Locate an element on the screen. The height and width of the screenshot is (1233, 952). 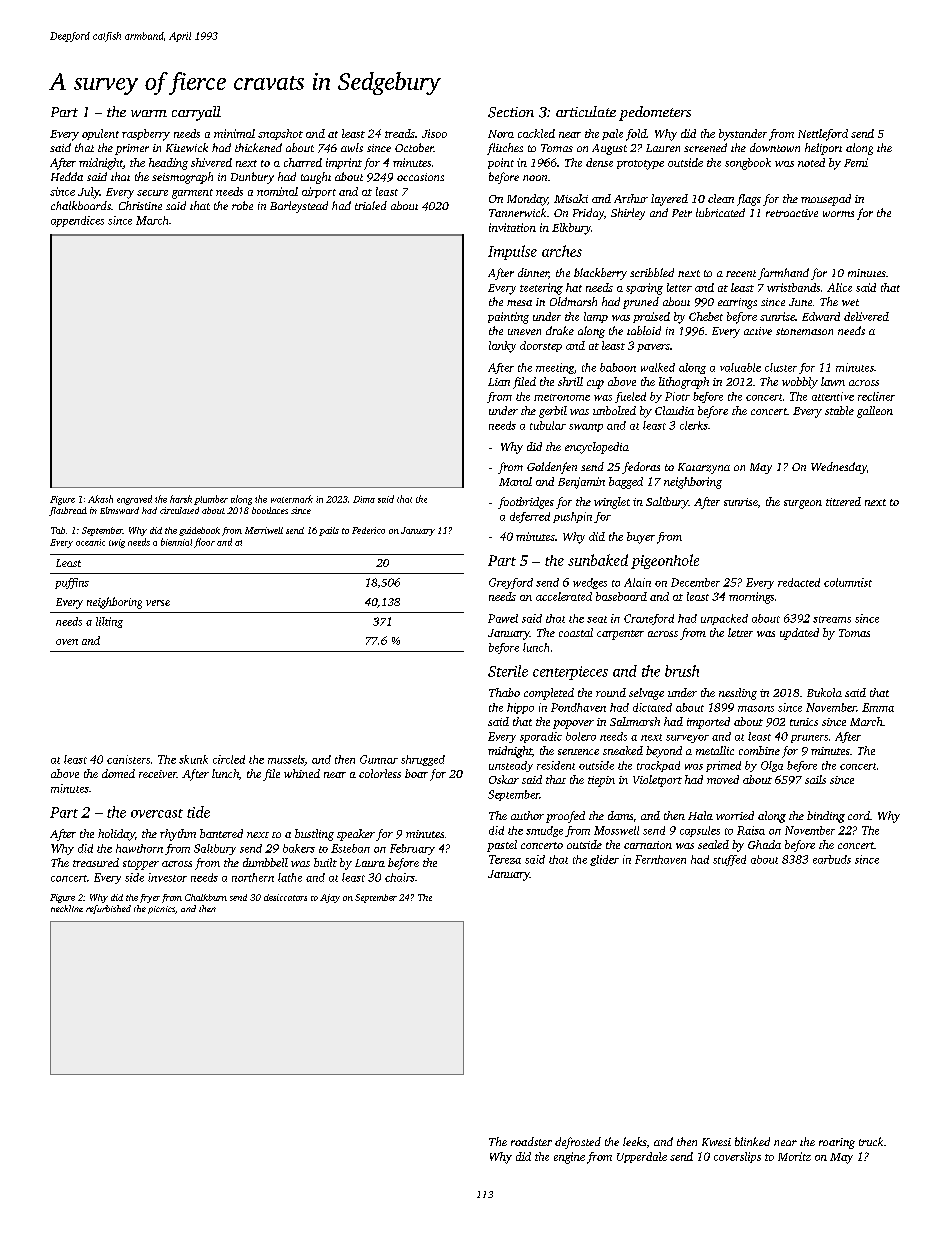
Nettleford is located at coordinates (823, 135).
